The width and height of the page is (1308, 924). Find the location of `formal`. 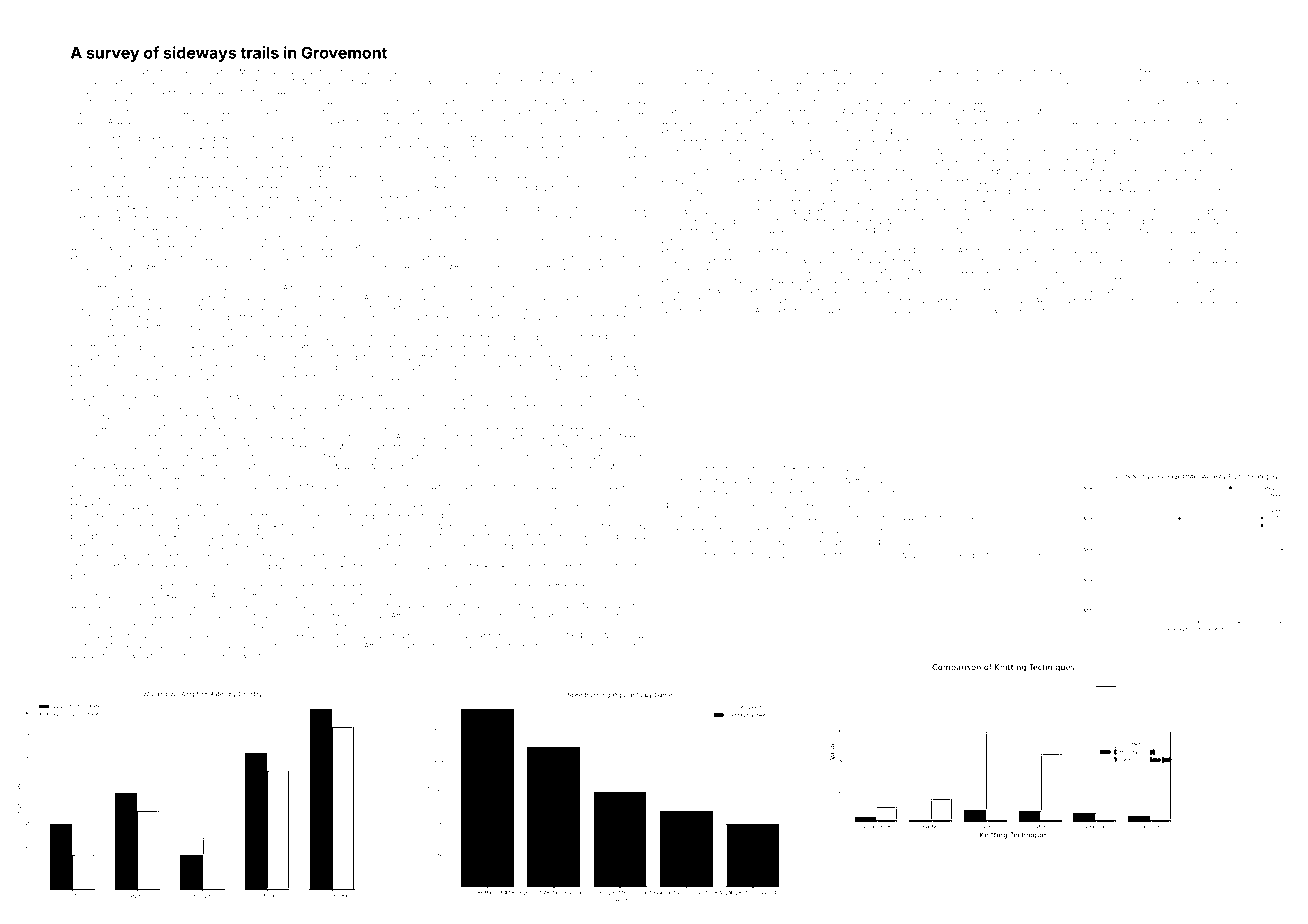

formal is located at coordinates (731, 530).
